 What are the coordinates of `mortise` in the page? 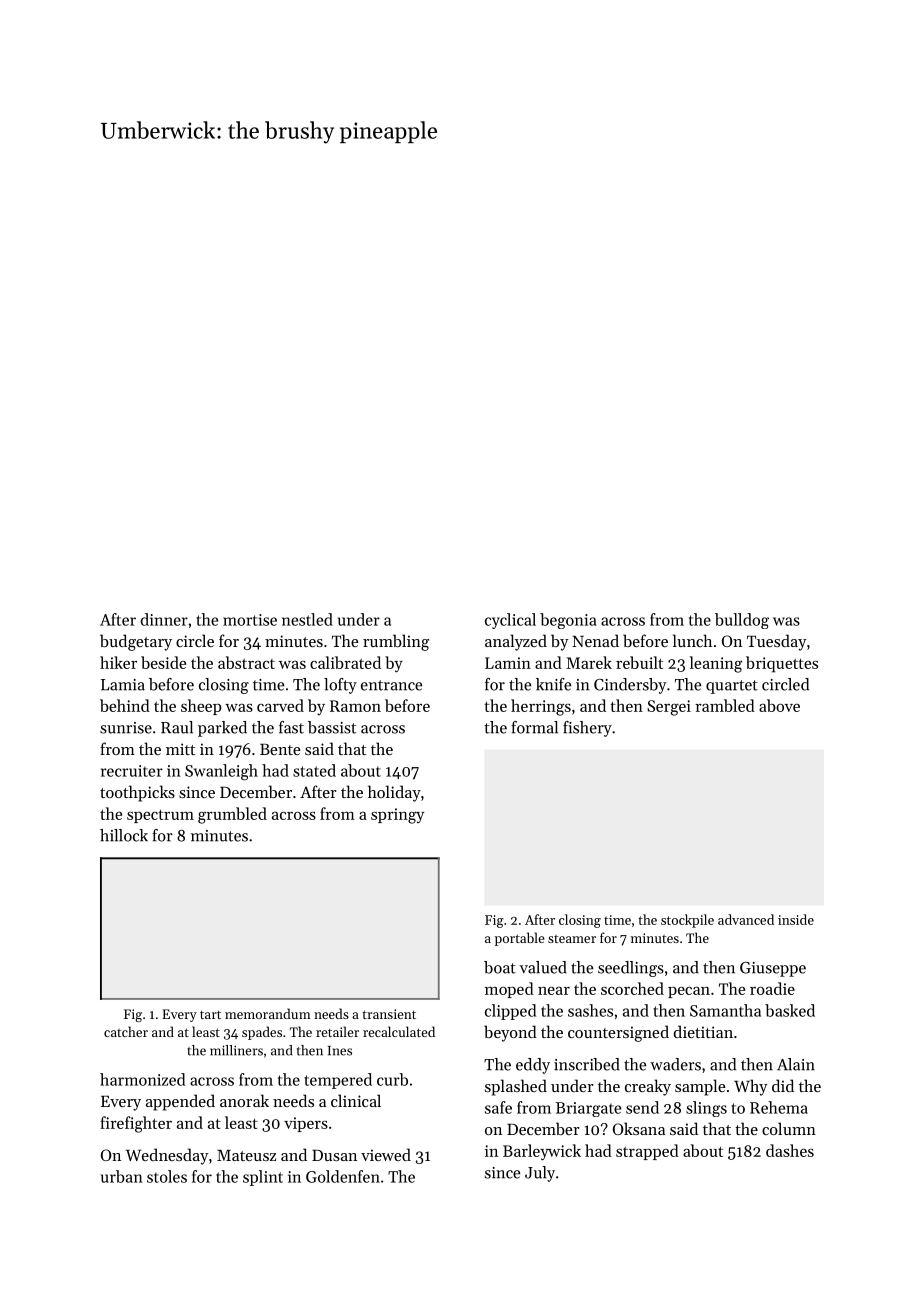 It's located at (250, 620).
